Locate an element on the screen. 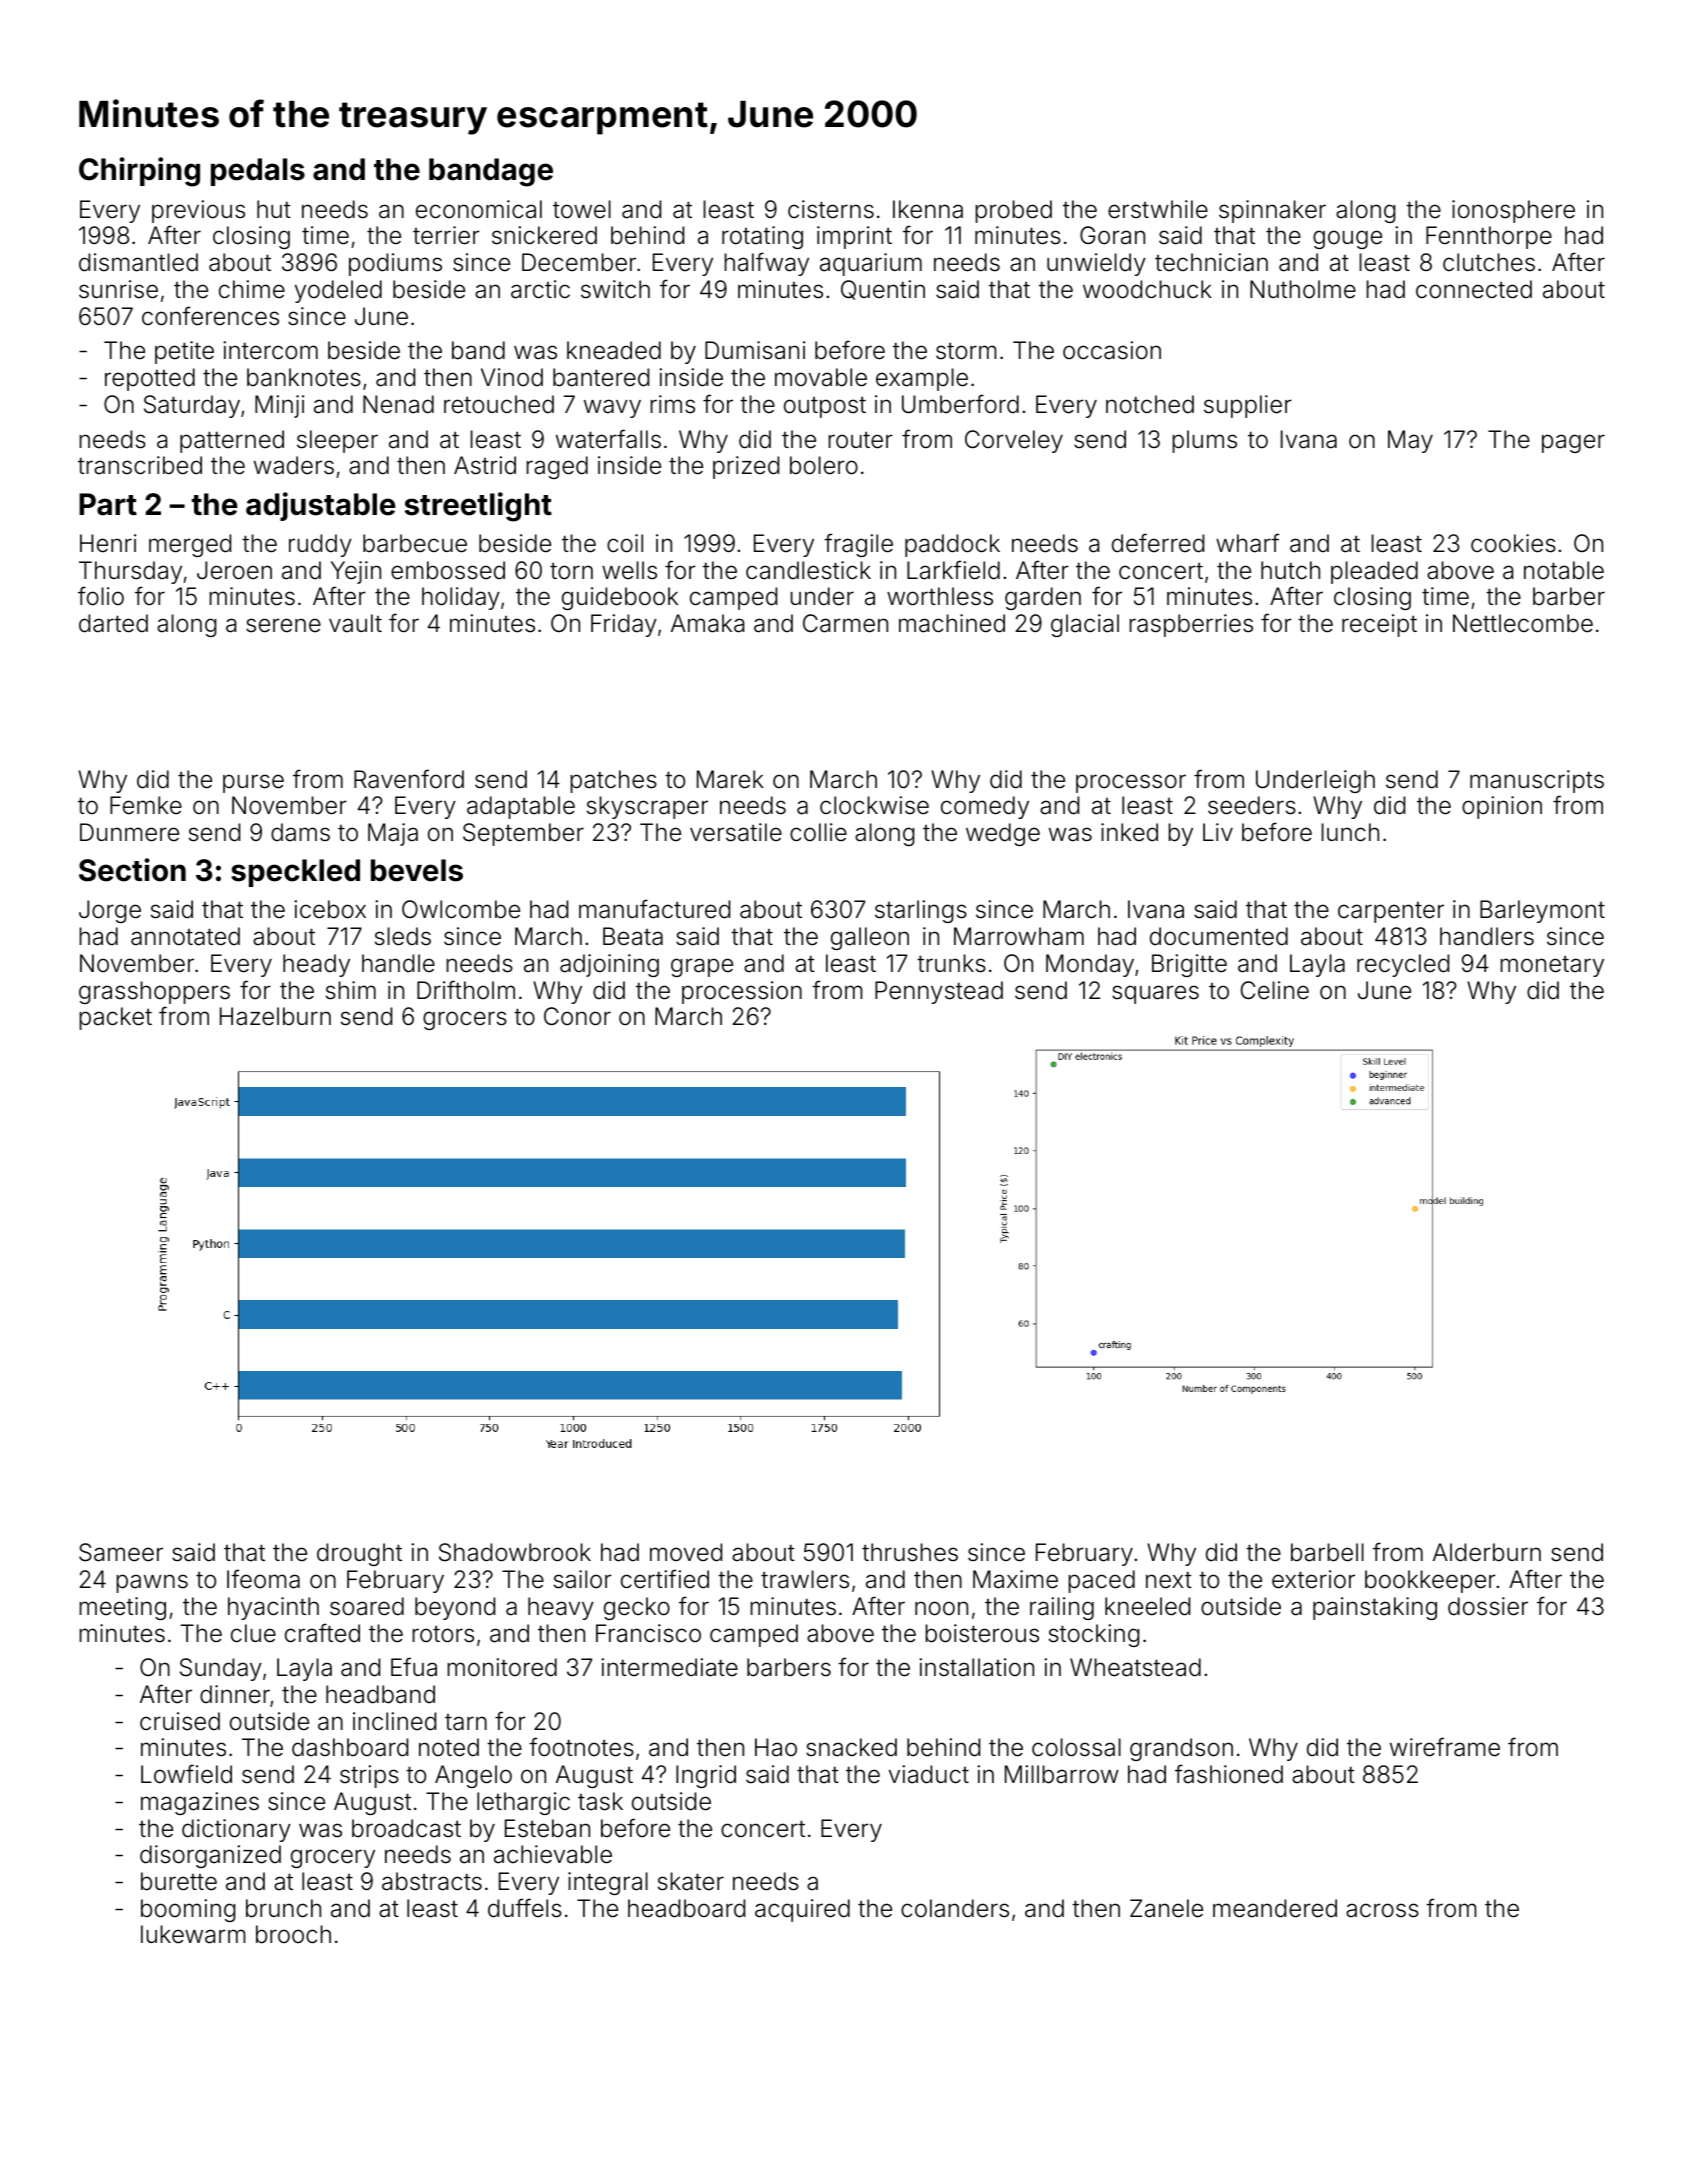 This screenshot has height=2178, width=1683. rims is located at coordinates (672, 404).
